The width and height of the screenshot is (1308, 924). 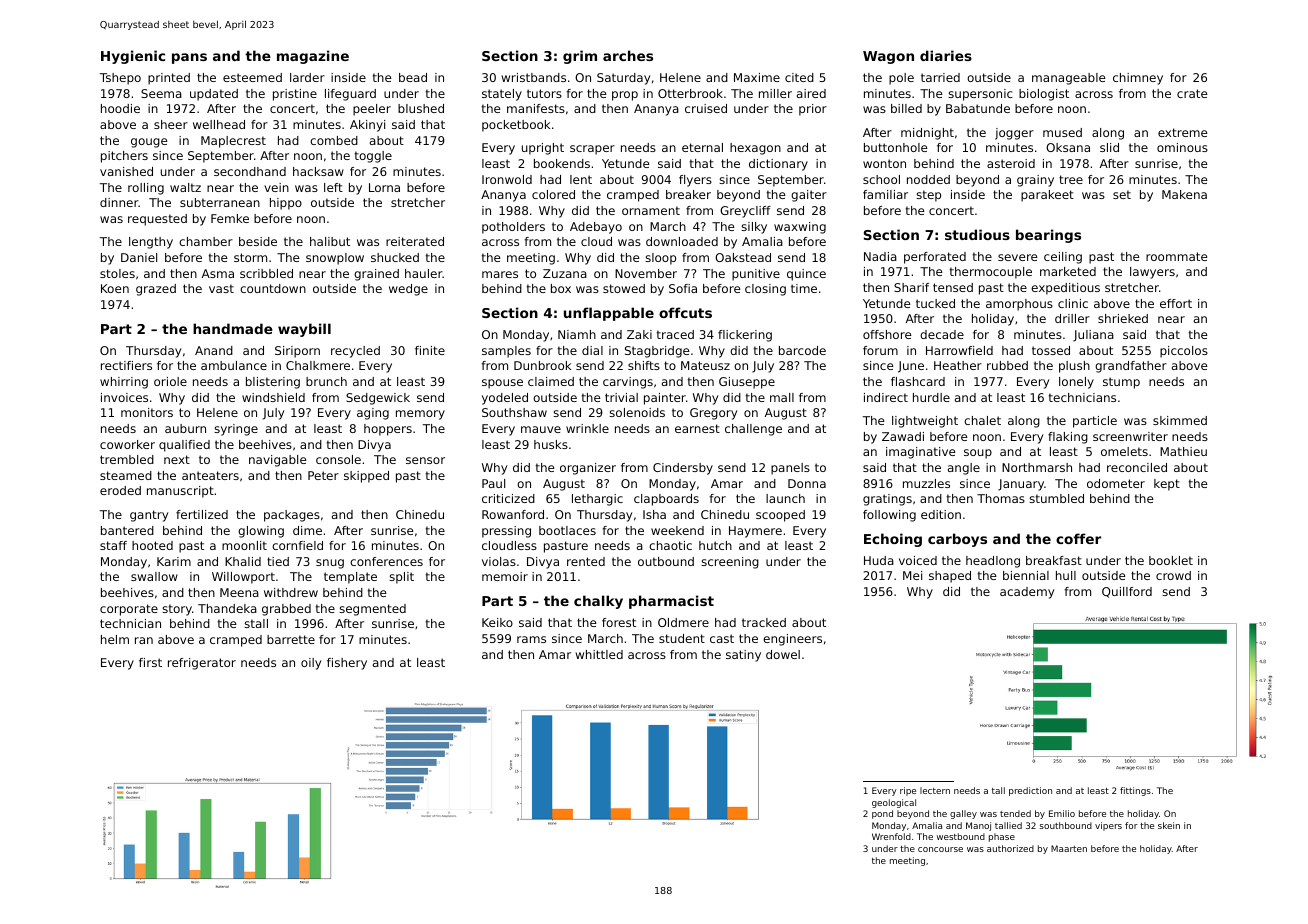 What do you see at coordinates (754, 228) in the screenshot?
I see `silky` at bounding box center [754, 228].
